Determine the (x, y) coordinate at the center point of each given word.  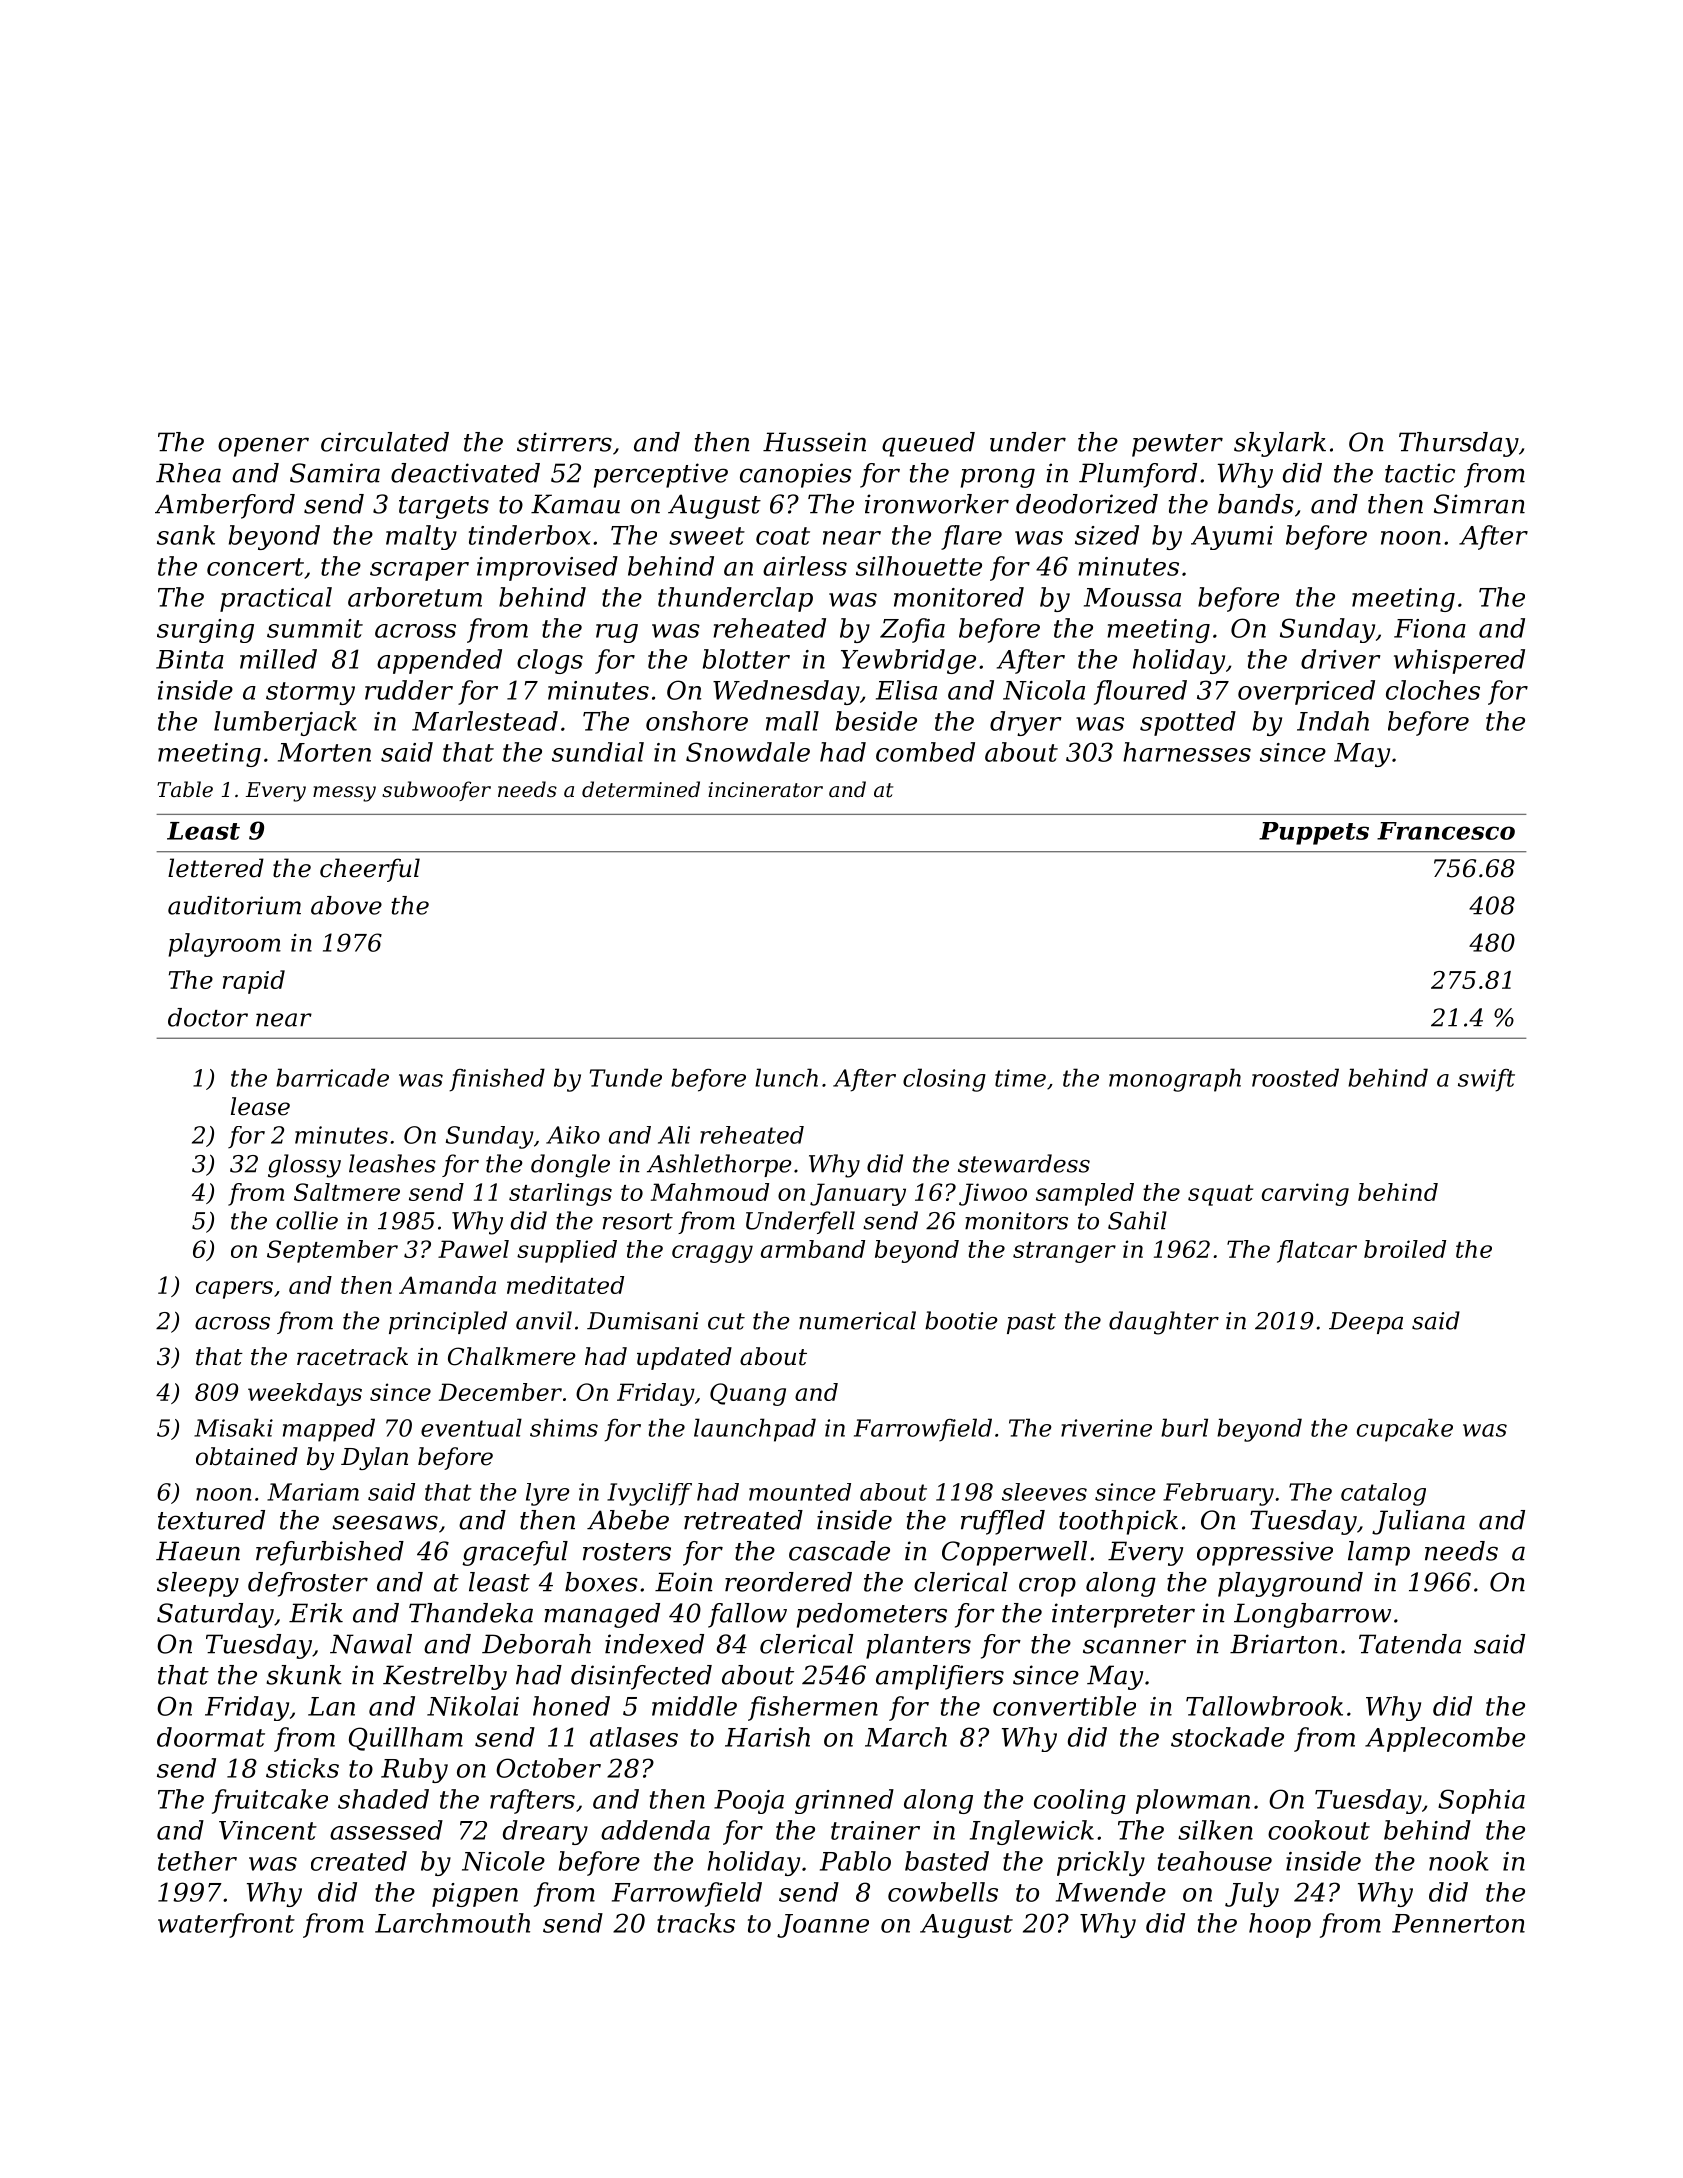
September (332, 1251)
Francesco (1446, 831)
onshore (697, 721)
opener (263, 447)
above (346, 905)
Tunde (626, 1077)
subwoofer (436, 791)
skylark (1280, 444)
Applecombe (1445, 1739)
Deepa (1366, 1323)
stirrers (564, 442)
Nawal (371, 1644)
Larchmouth (452, 1923)
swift (1486, 1080)
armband (813, 1249)
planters (918, 1646)
